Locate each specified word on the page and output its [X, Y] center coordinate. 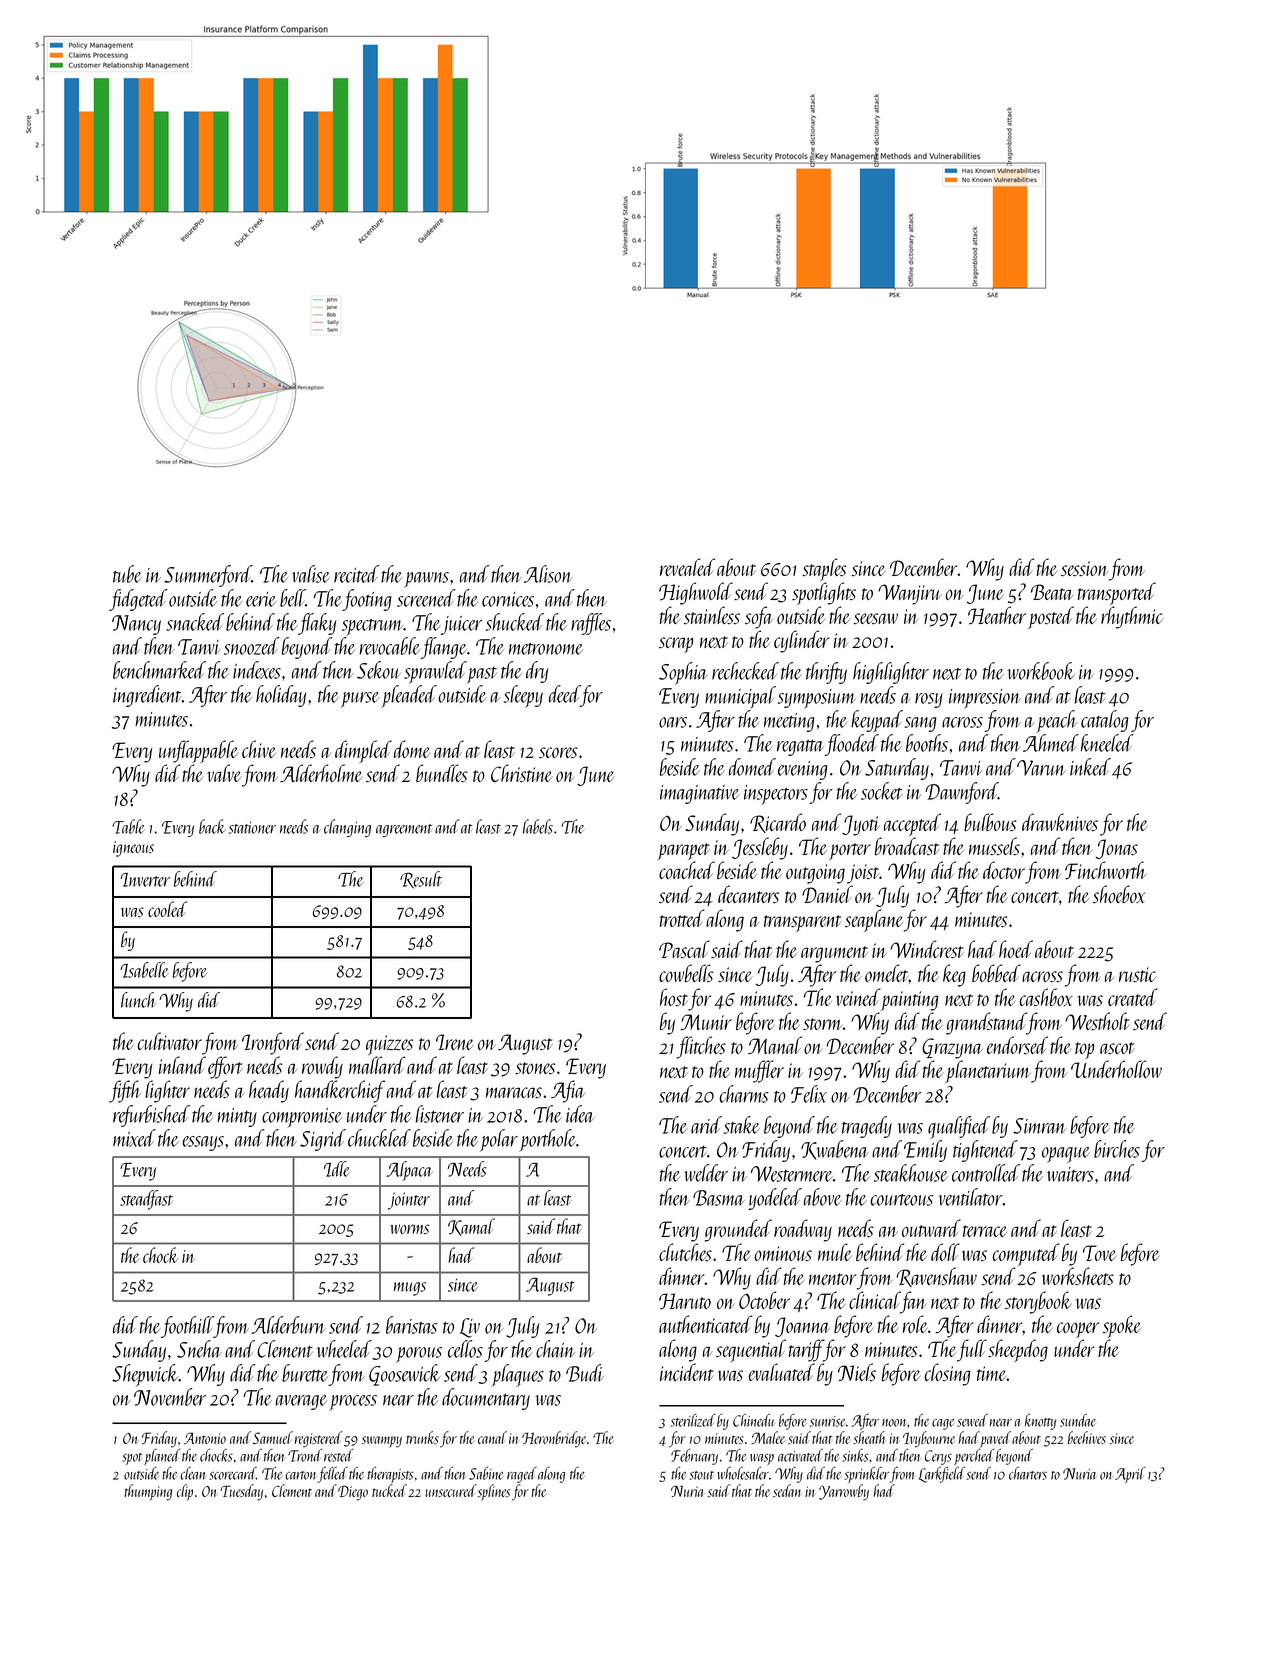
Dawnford [961, 793]
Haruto [685, 1301]
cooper [1078, 1330]
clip [185, 1492]
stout [701, 1475]
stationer [252, 828]
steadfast [146, 1200]
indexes [257, 670]
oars [673, 722]
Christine [521, 773]
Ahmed [1051, 743]
